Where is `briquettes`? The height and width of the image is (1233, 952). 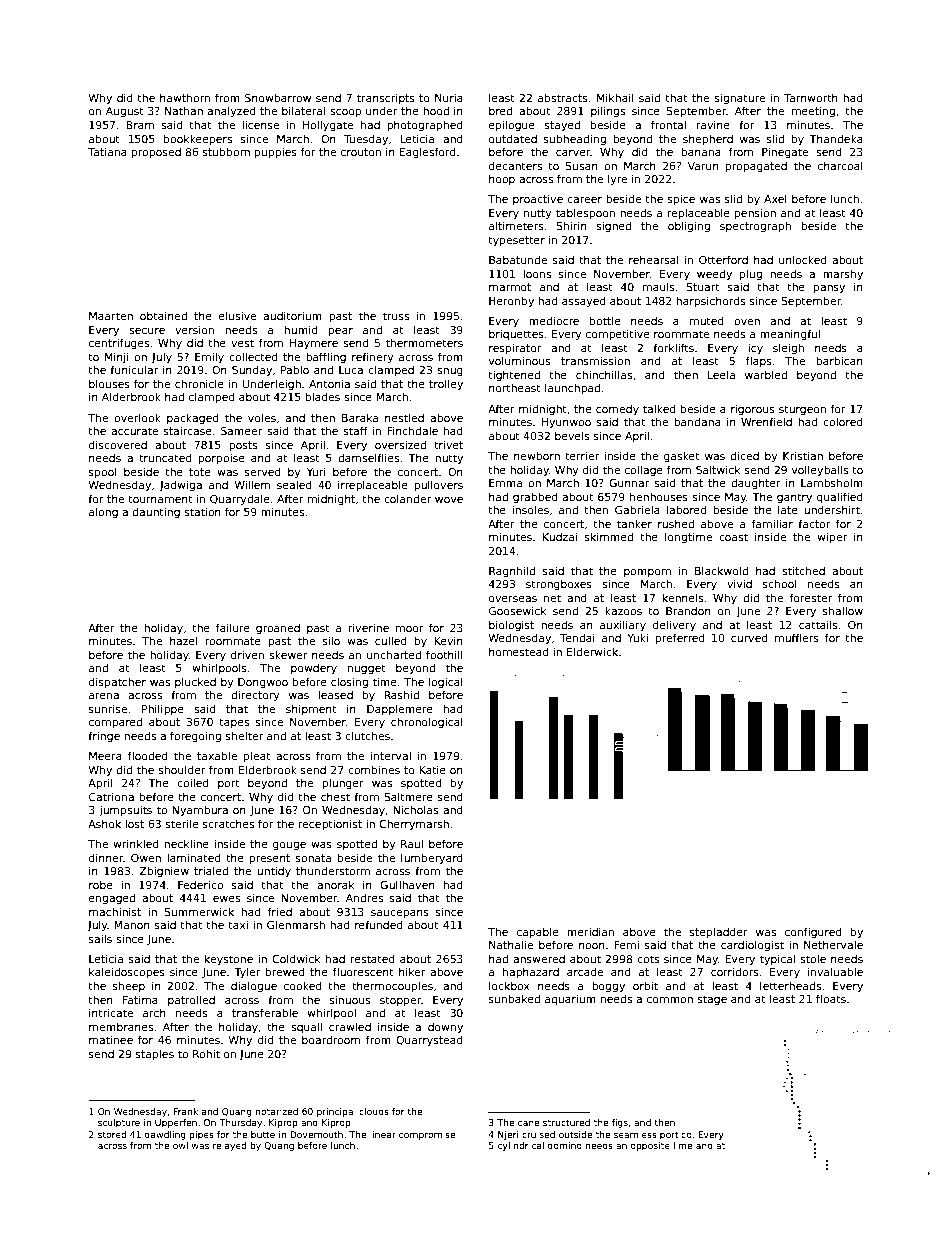 briquettes is located at coordinates (516, 334).
